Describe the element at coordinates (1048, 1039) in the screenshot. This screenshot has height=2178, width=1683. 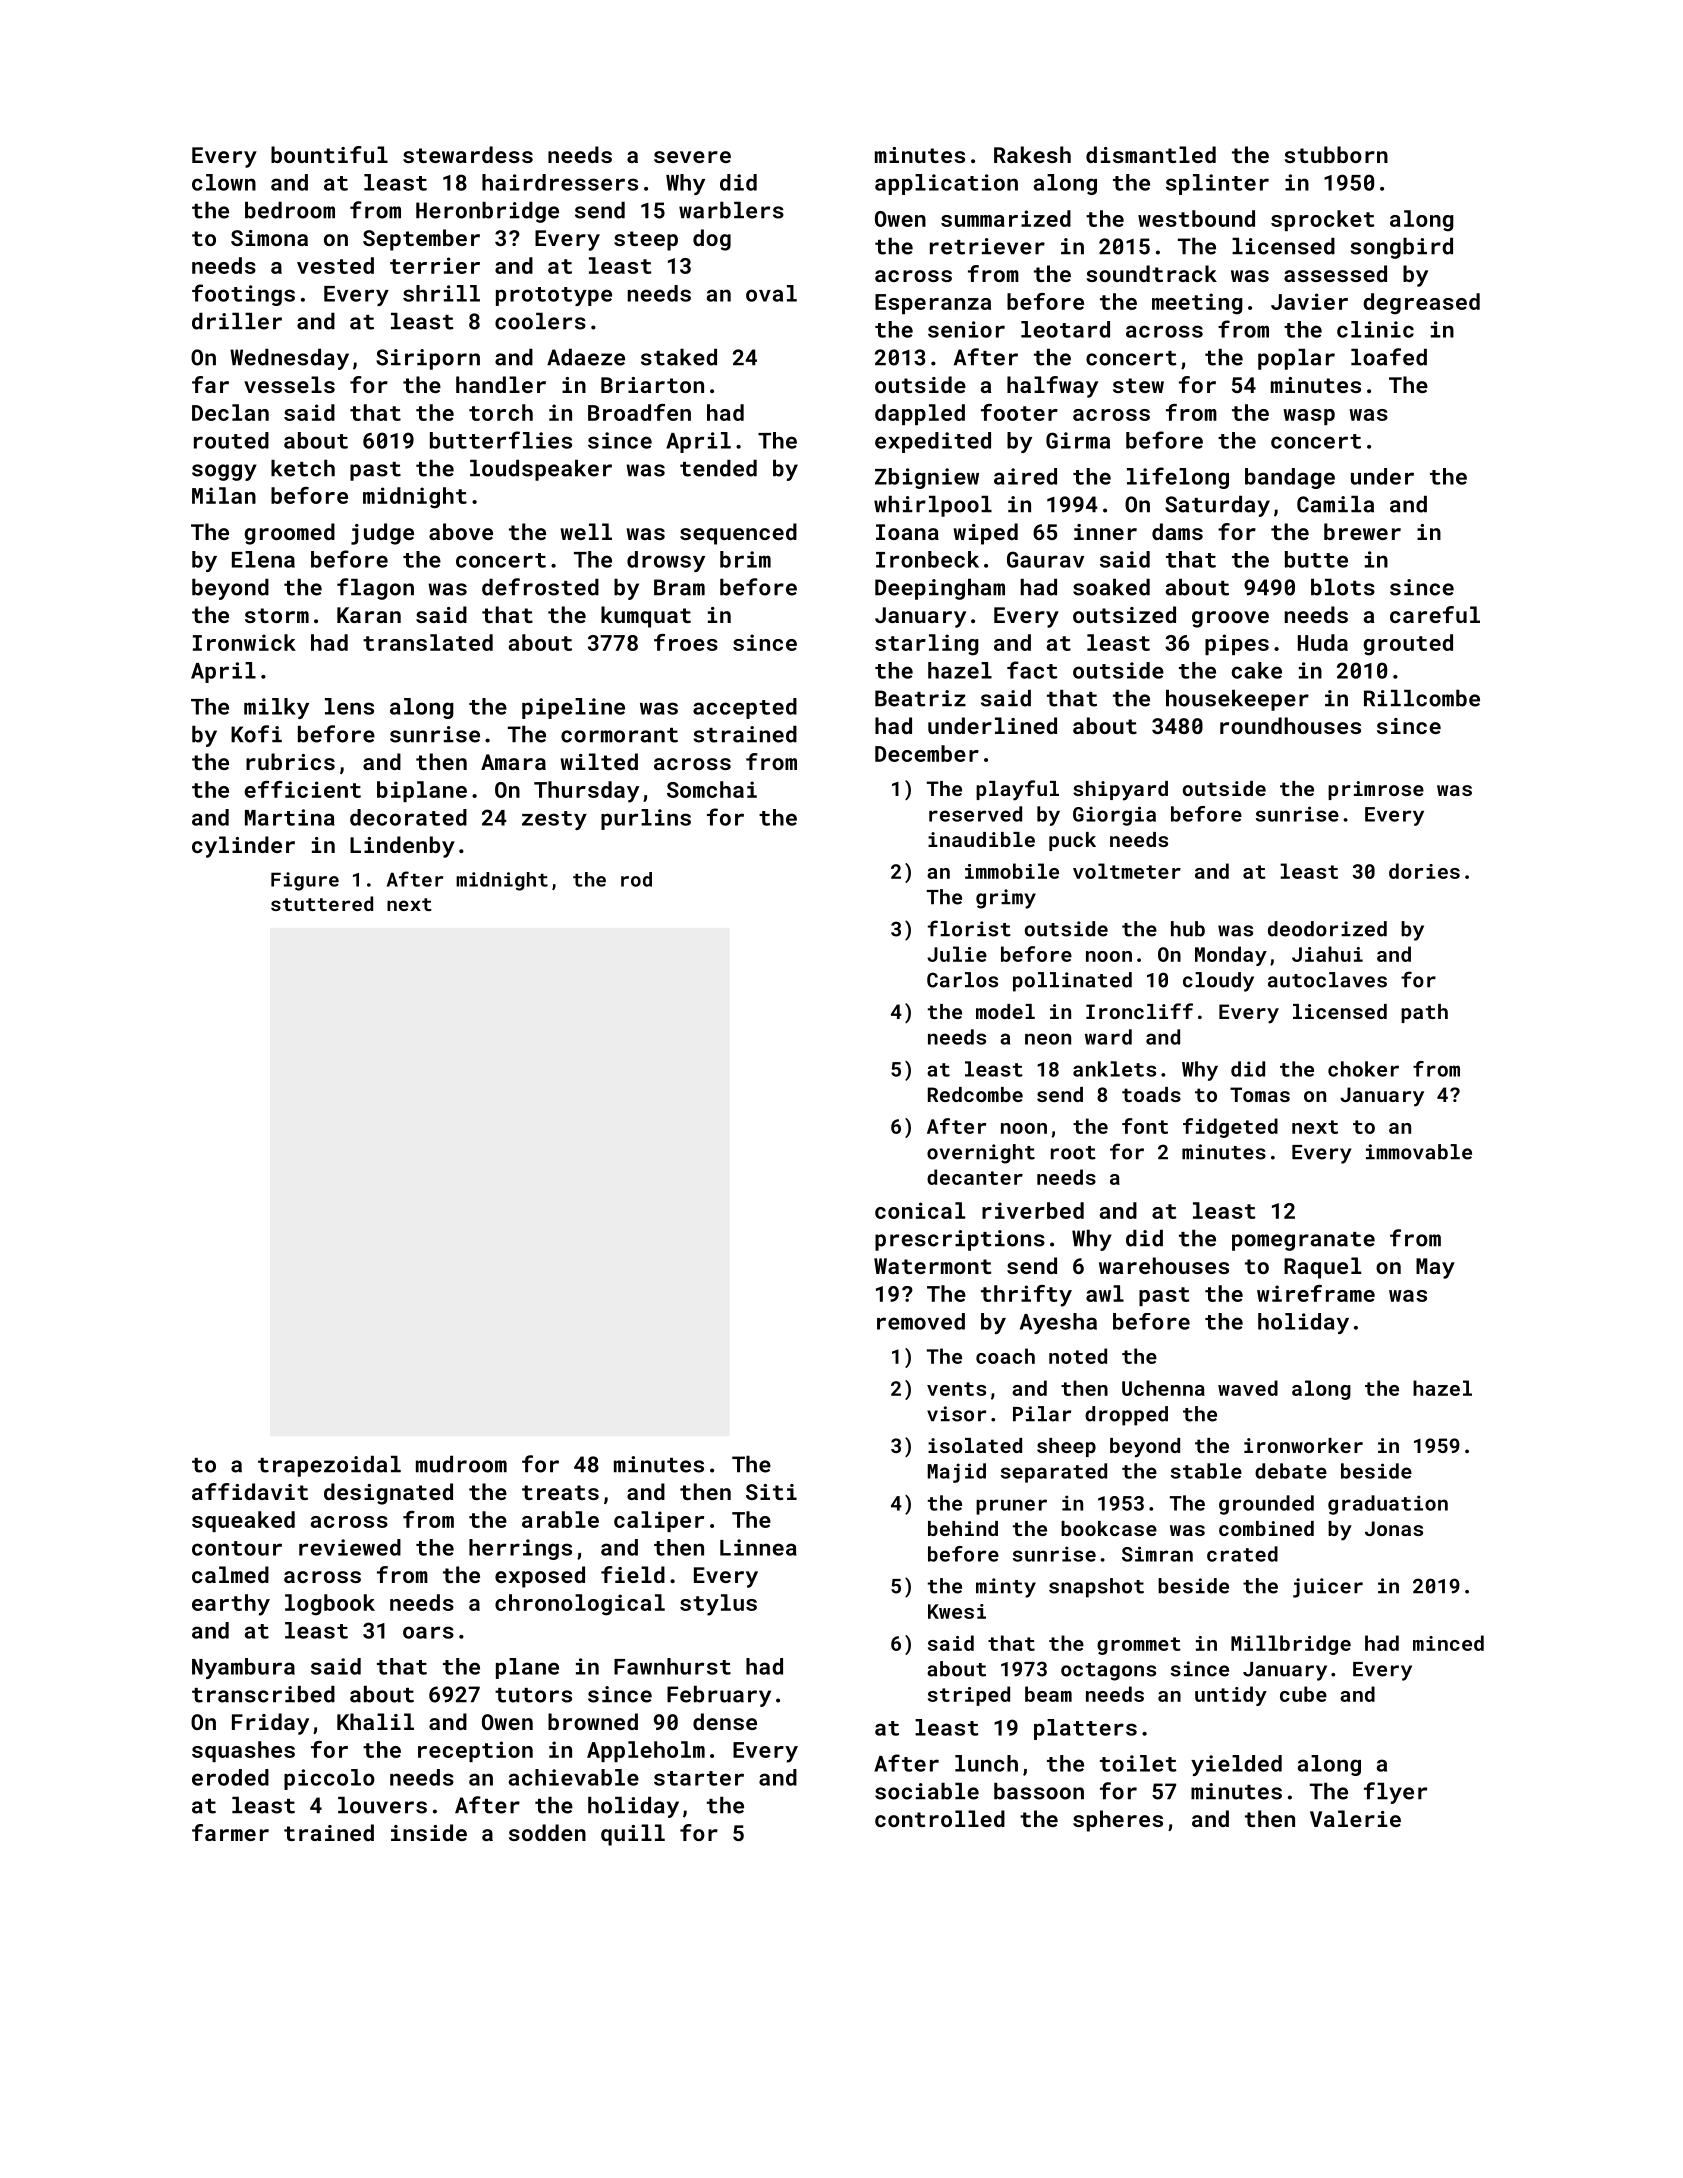
I see `neon` at that location.
